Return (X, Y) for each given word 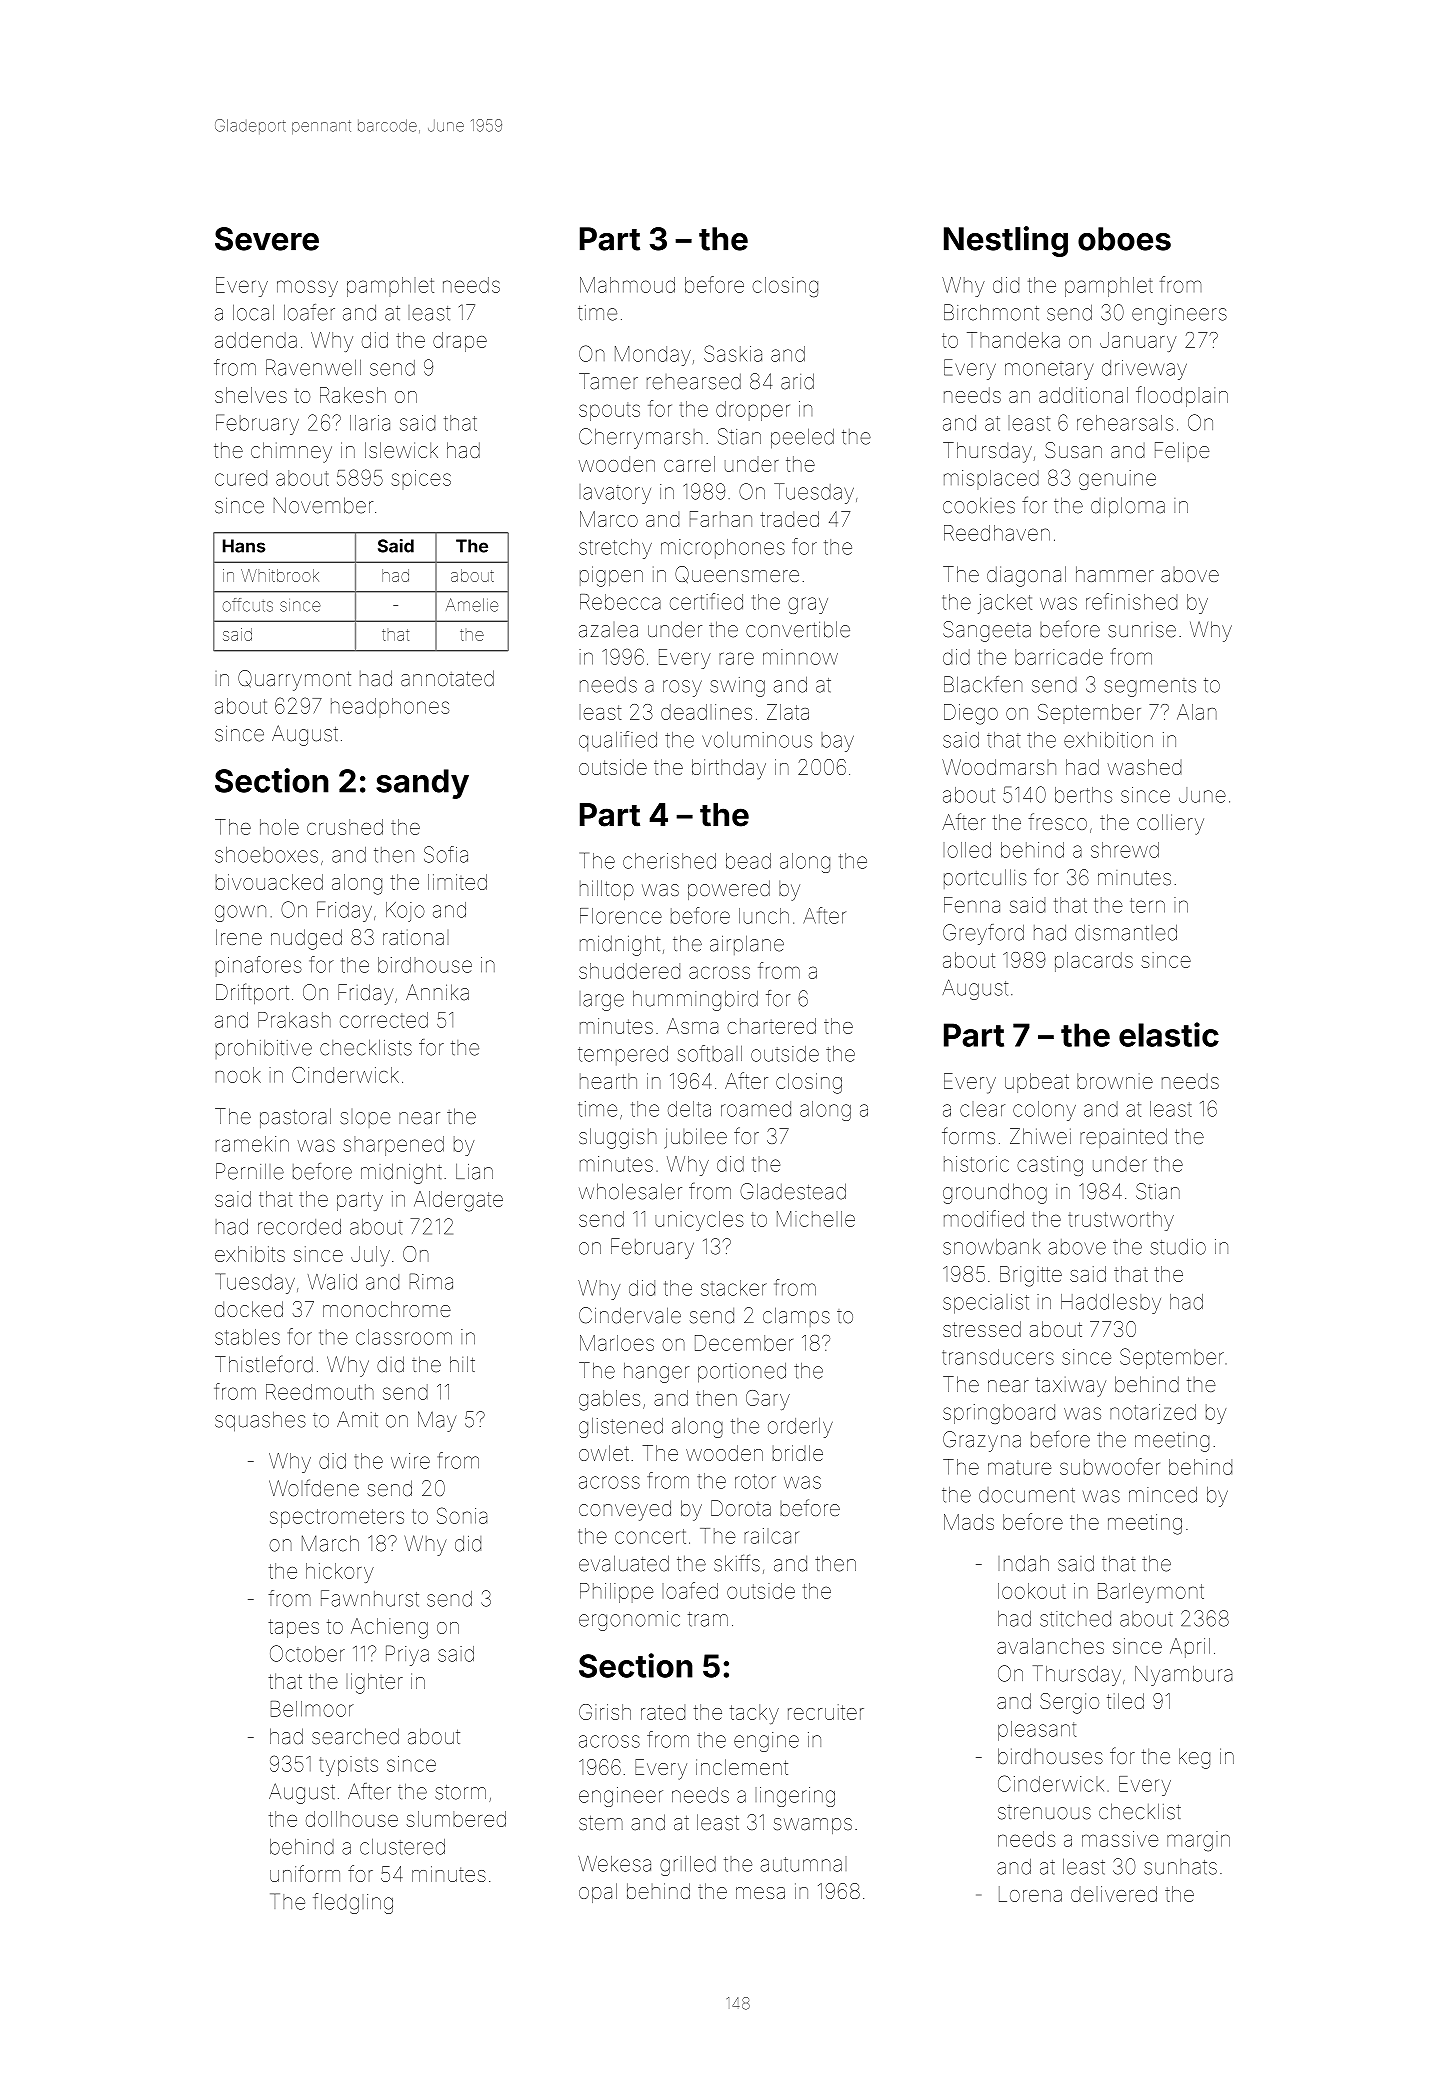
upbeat (1037, 1083)
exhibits (250, 1254)
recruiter (826, 1712)
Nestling (1006, 241)
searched (355, 1736)
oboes (1124, 239)
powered (729, 890)
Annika (437, 992)
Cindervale (630, 1315)
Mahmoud (627, 285)
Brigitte (1031, 1276)
